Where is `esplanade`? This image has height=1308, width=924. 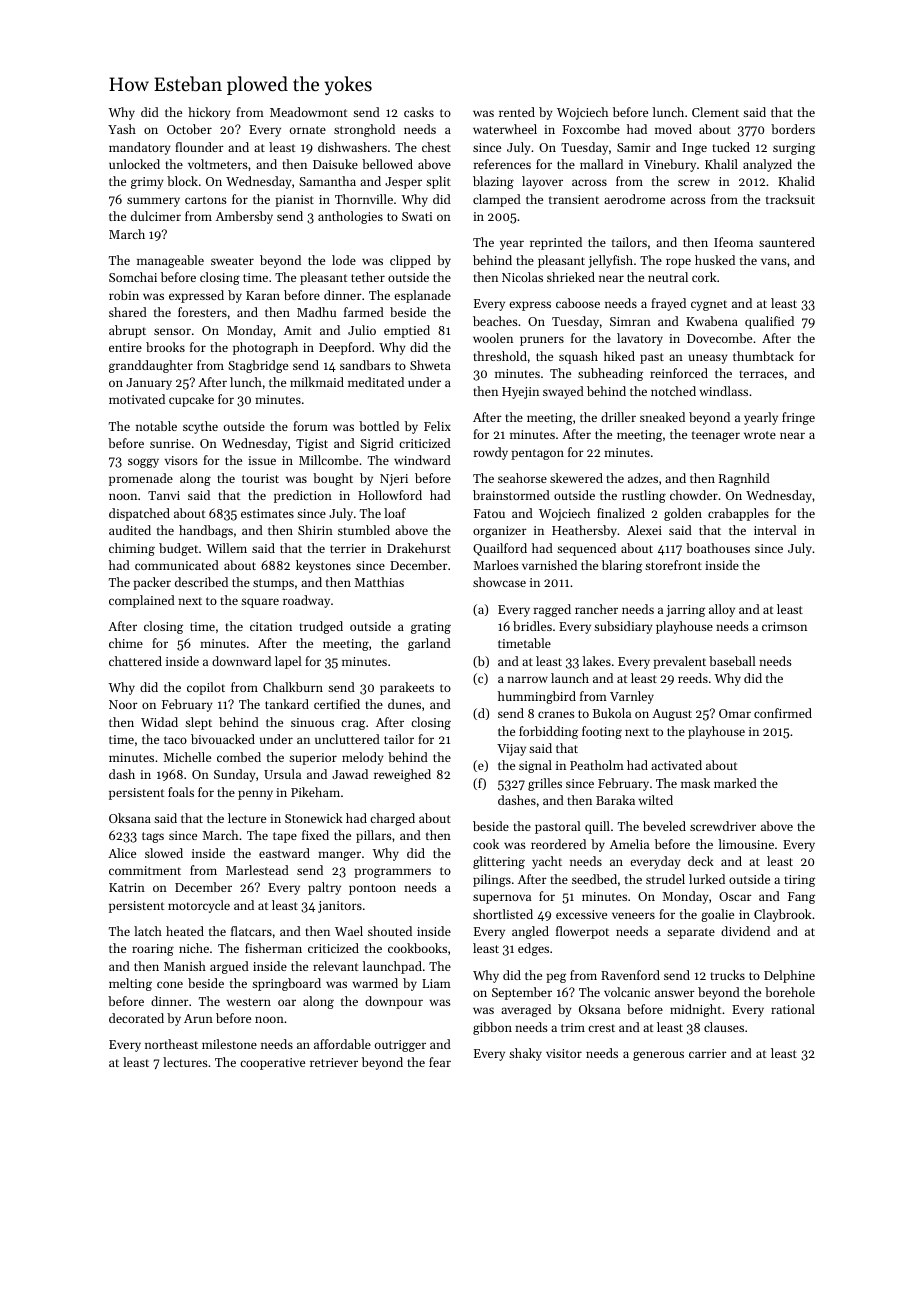
esplanade is located at coordinates (422, 296).
